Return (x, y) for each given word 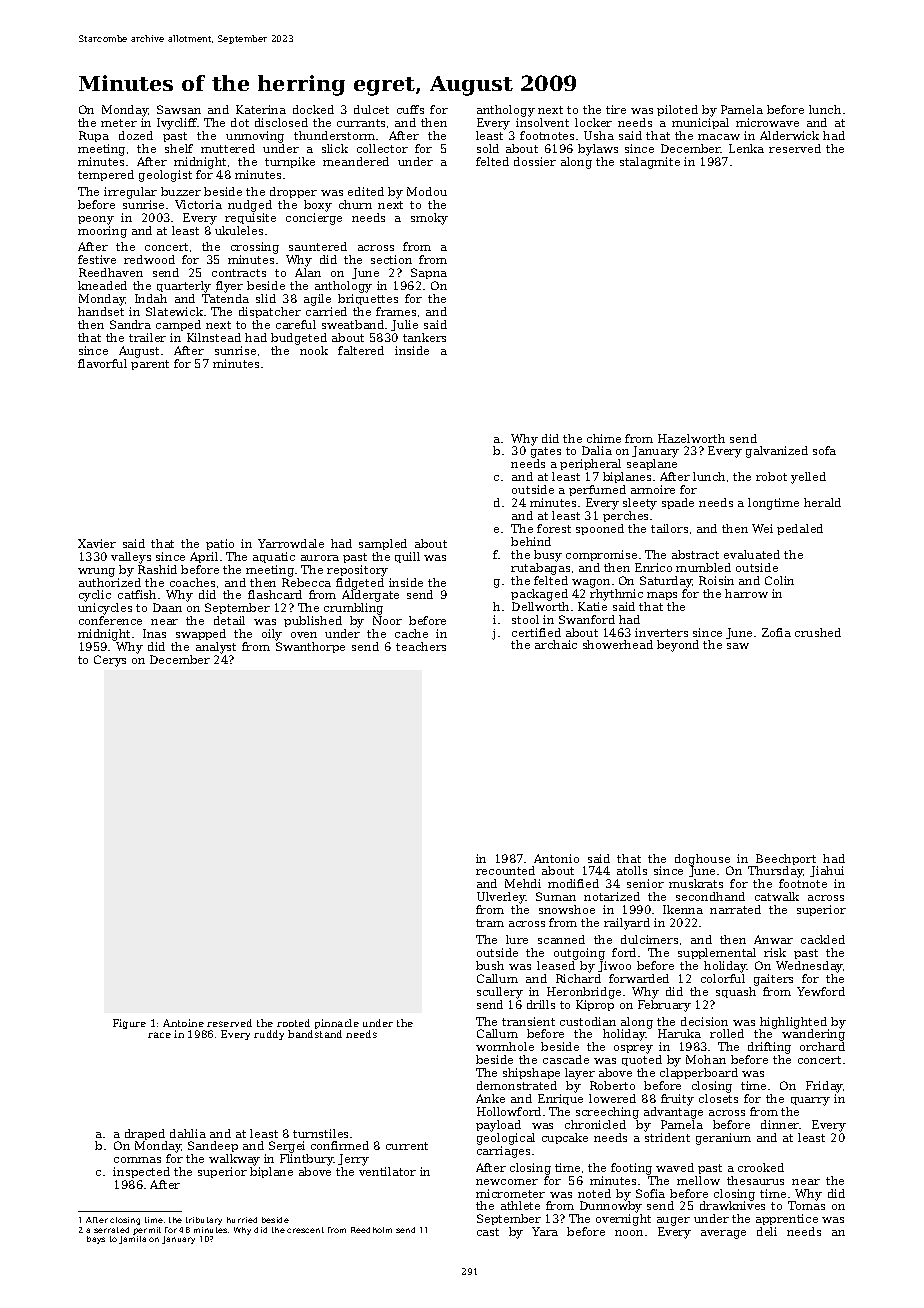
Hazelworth (691, 438)
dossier (535, 161)
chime (604, 438)
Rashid (157, 569)
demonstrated (517, 1085)
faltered (361, 350)
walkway (234, 1160)
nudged (250, 206)
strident (667, 1137)
